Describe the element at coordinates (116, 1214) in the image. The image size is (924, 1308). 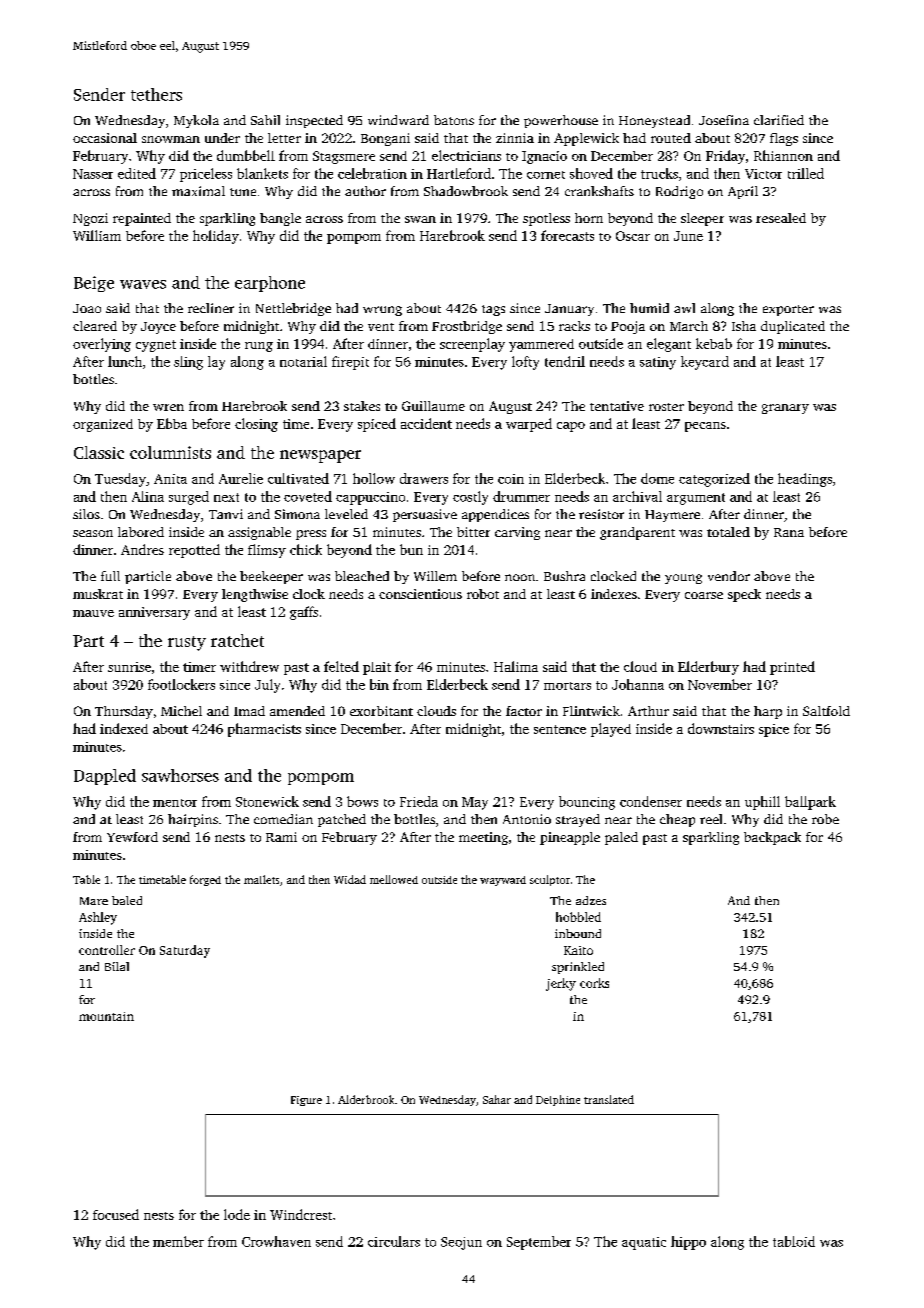
I see `focused` at that location.
